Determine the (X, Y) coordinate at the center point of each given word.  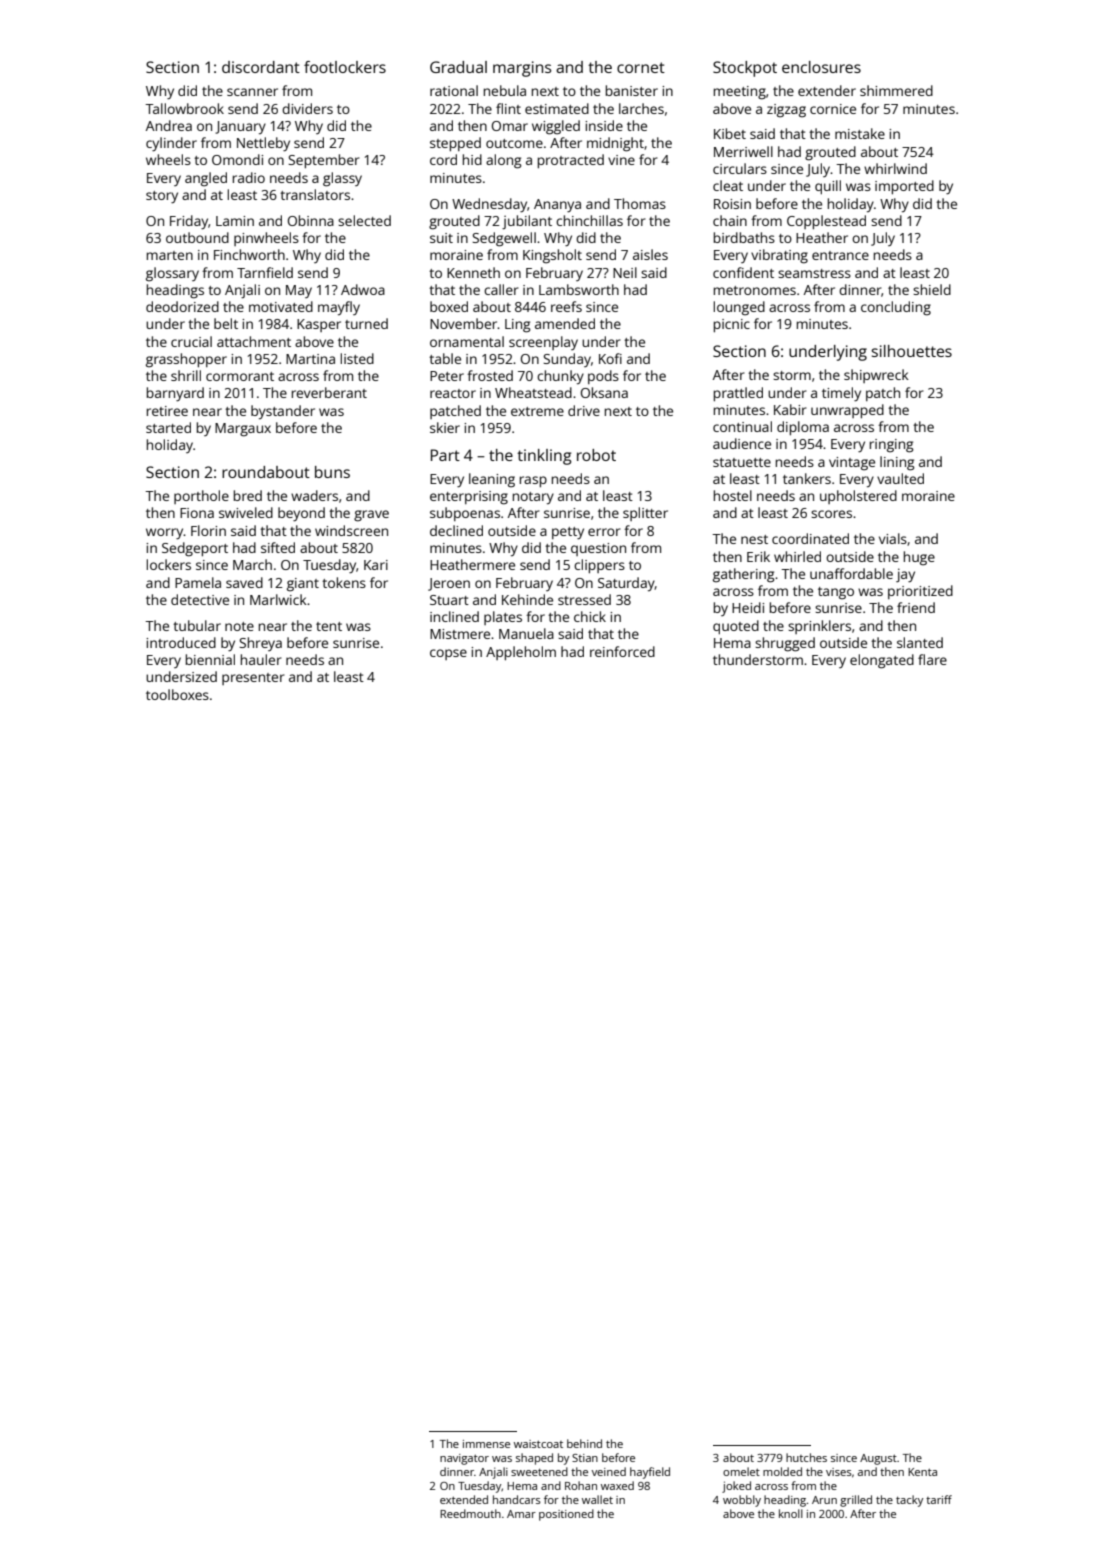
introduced (181, 642)
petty (568, 533)
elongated (882, 661)
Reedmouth (470, 1513)
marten (170, 255)
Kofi (610, 358)
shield (932, 289)
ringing (892, 446)
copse (448, 654)
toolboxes (177, 694)
